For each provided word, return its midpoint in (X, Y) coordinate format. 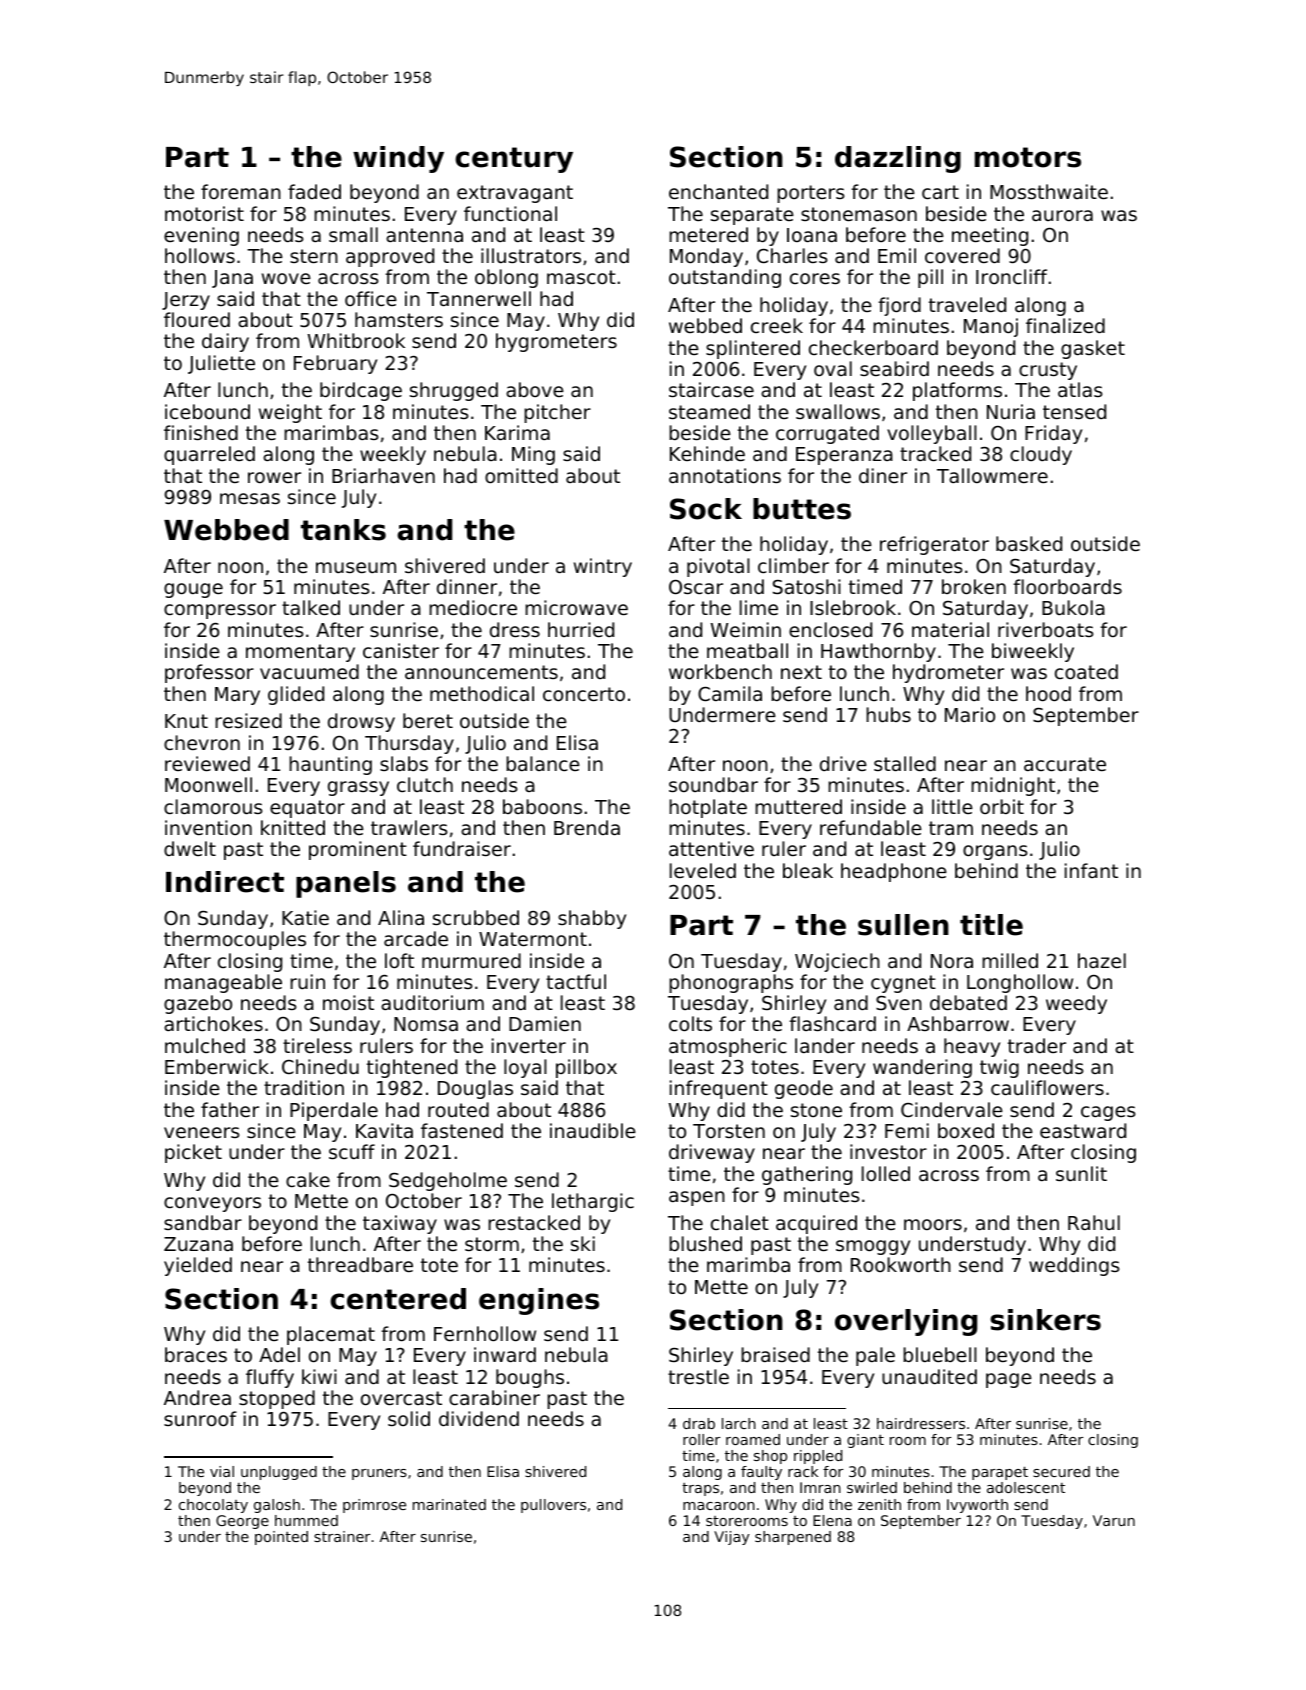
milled (1010, 960)
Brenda (587, 827)
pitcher (557, 413)
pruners (379, 1474)
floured (197, 319)
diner (883, 475)
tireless (317, 1045)
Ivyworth (977, 1506)
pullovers (553, 1506)
